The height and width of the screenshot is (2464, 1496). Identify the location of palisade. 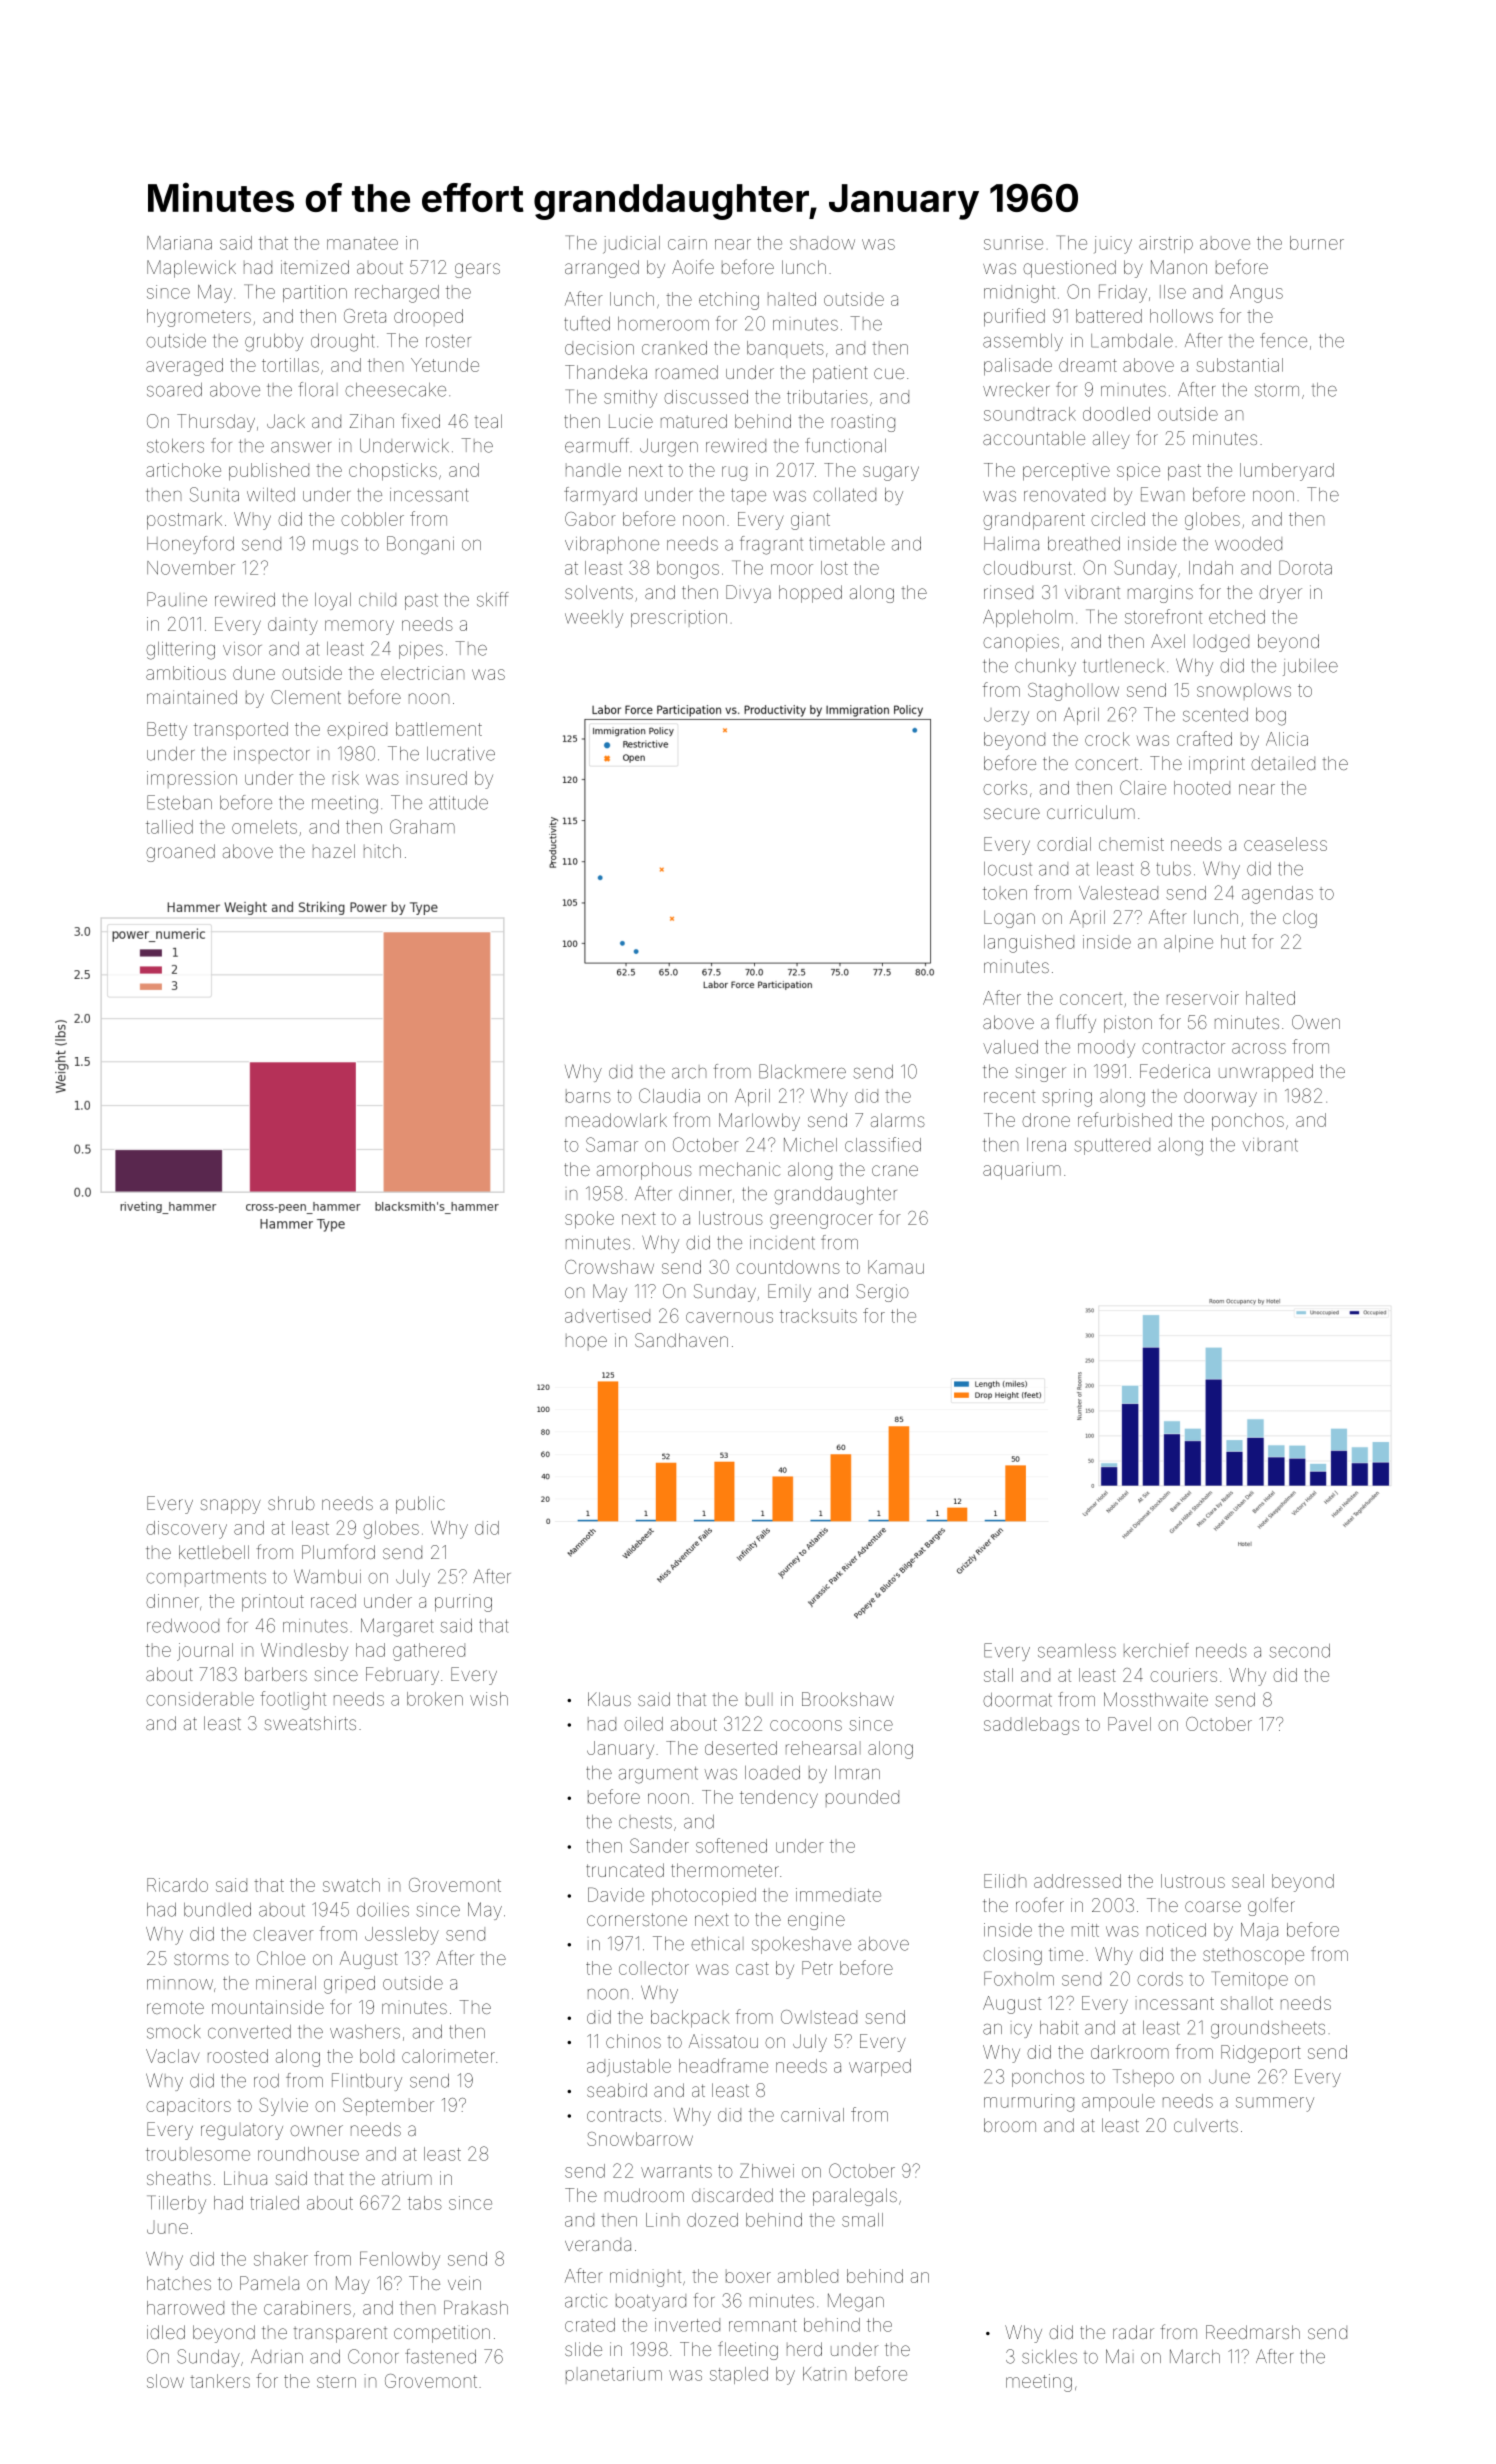
(1018, 367).
